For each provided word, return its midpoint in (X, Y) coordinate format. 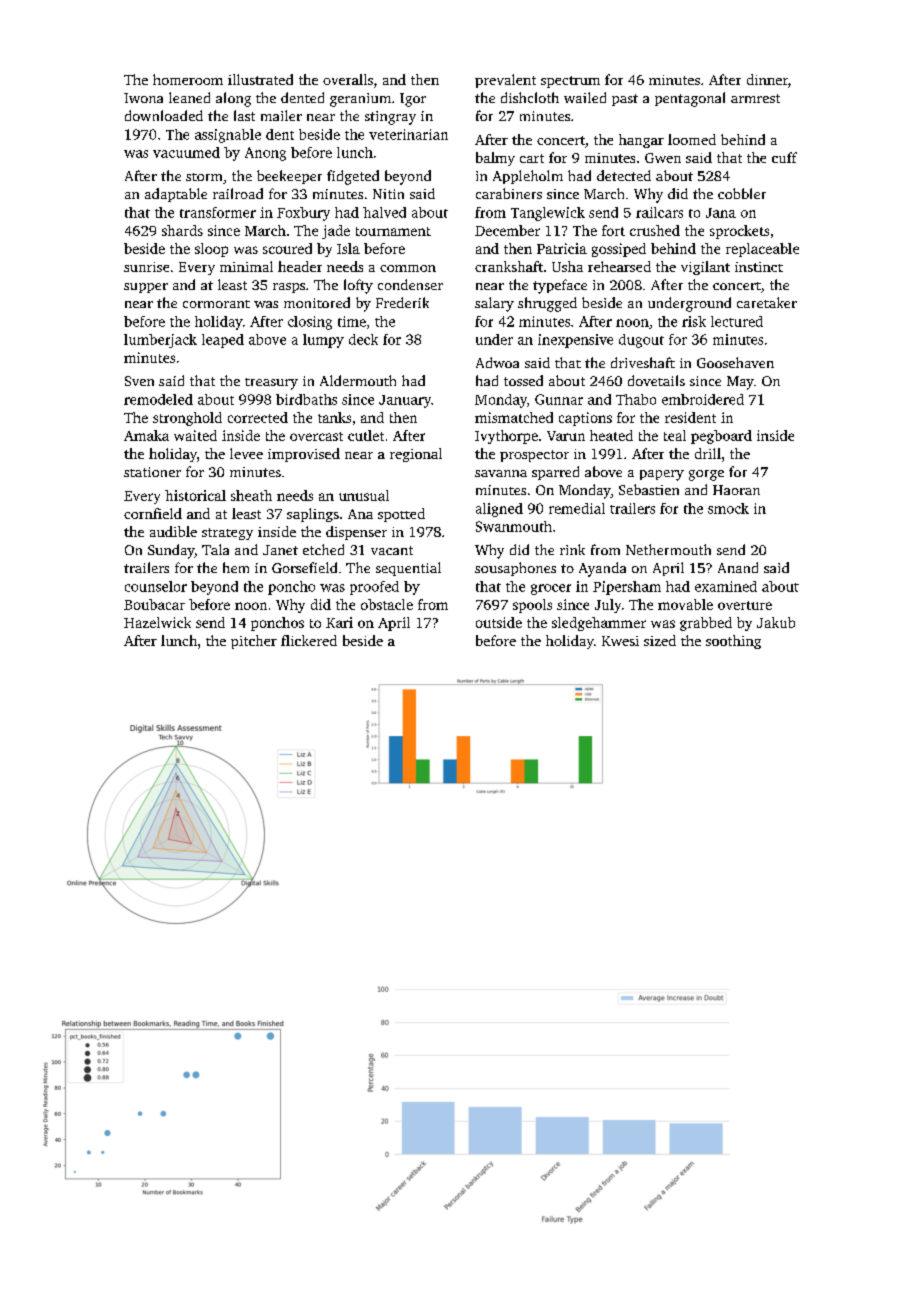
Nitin (388, 194)
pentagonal (690, 99)
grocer (551, 589)
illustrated (260, 79)
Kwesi (620, 641)
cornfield (153, 513)
